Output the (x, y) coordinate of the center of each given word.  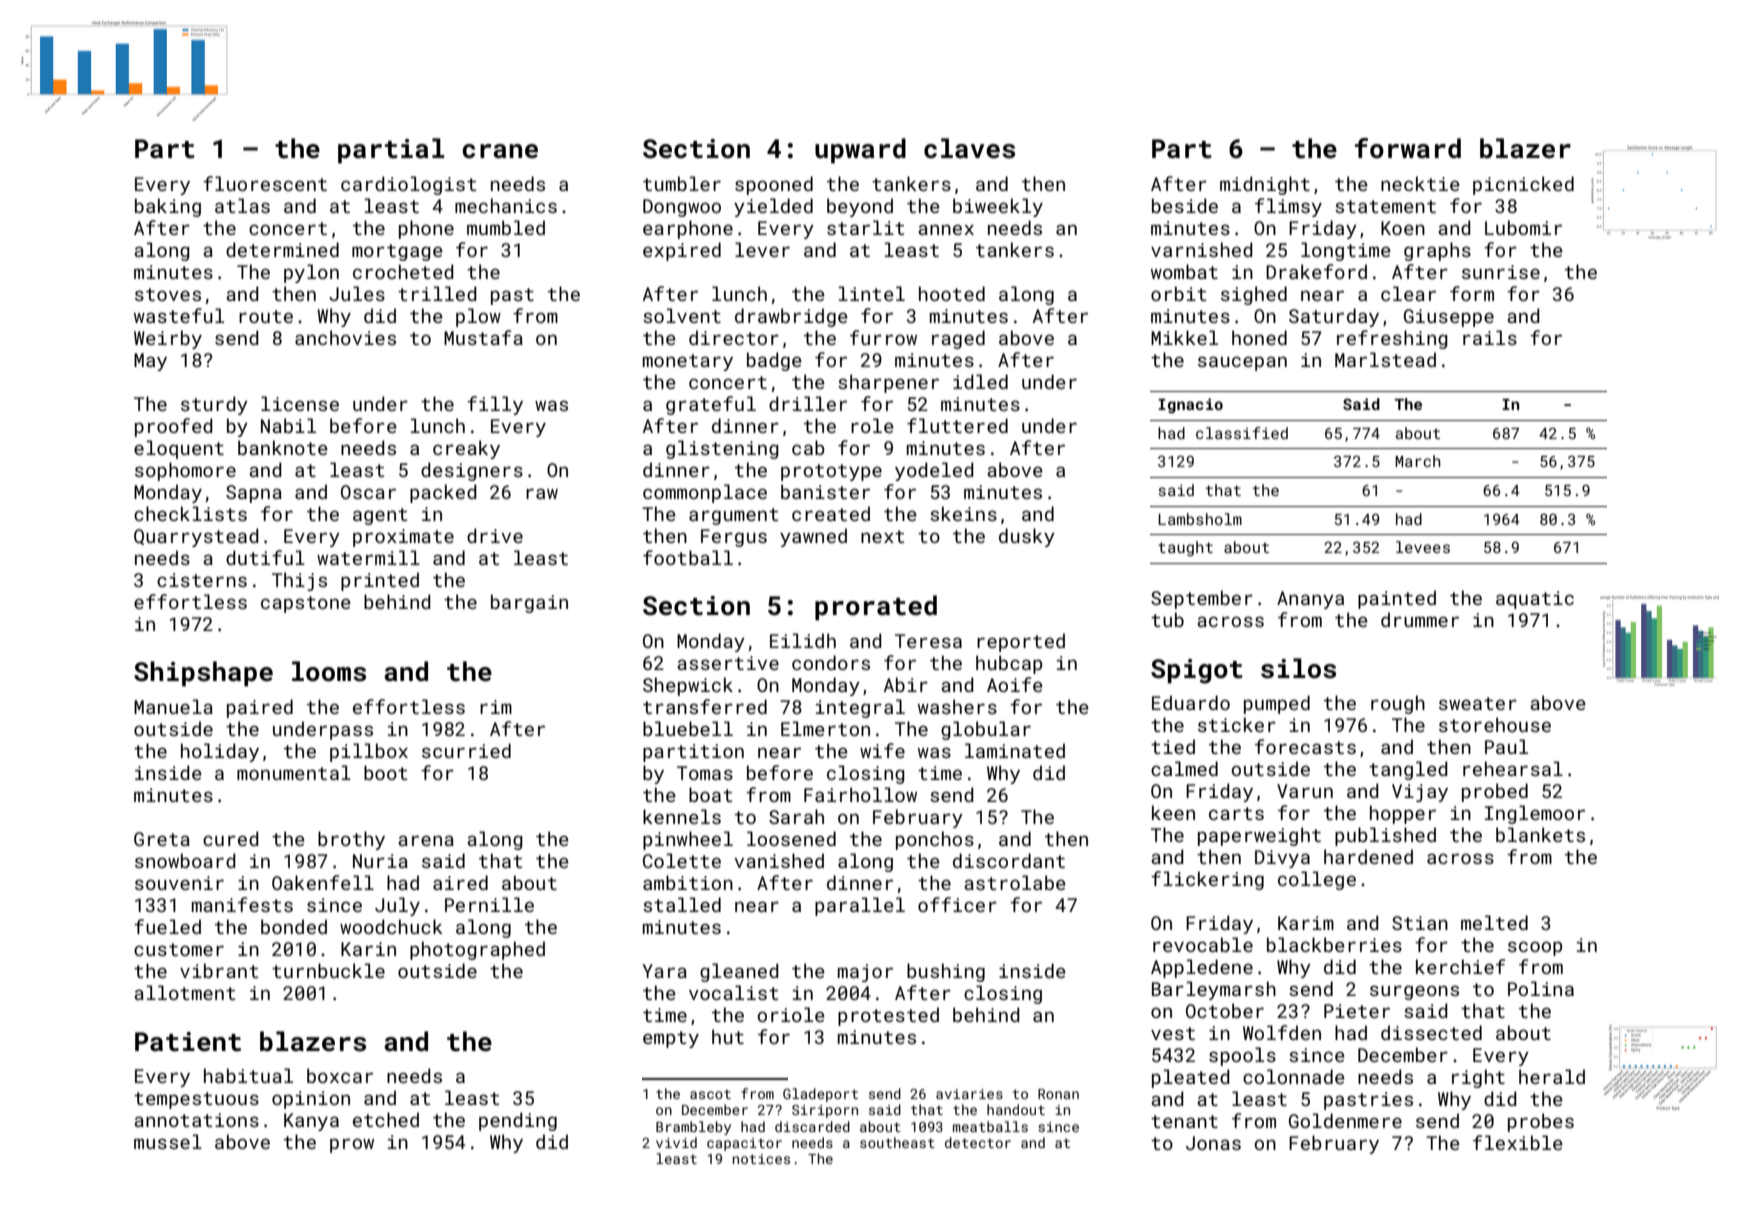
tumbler (682, 183)
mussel (168, 1141)
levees (1423, 547)
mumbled (506, 227)
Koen (1403, 228)
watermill (368, 557)
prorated (876, 608)
